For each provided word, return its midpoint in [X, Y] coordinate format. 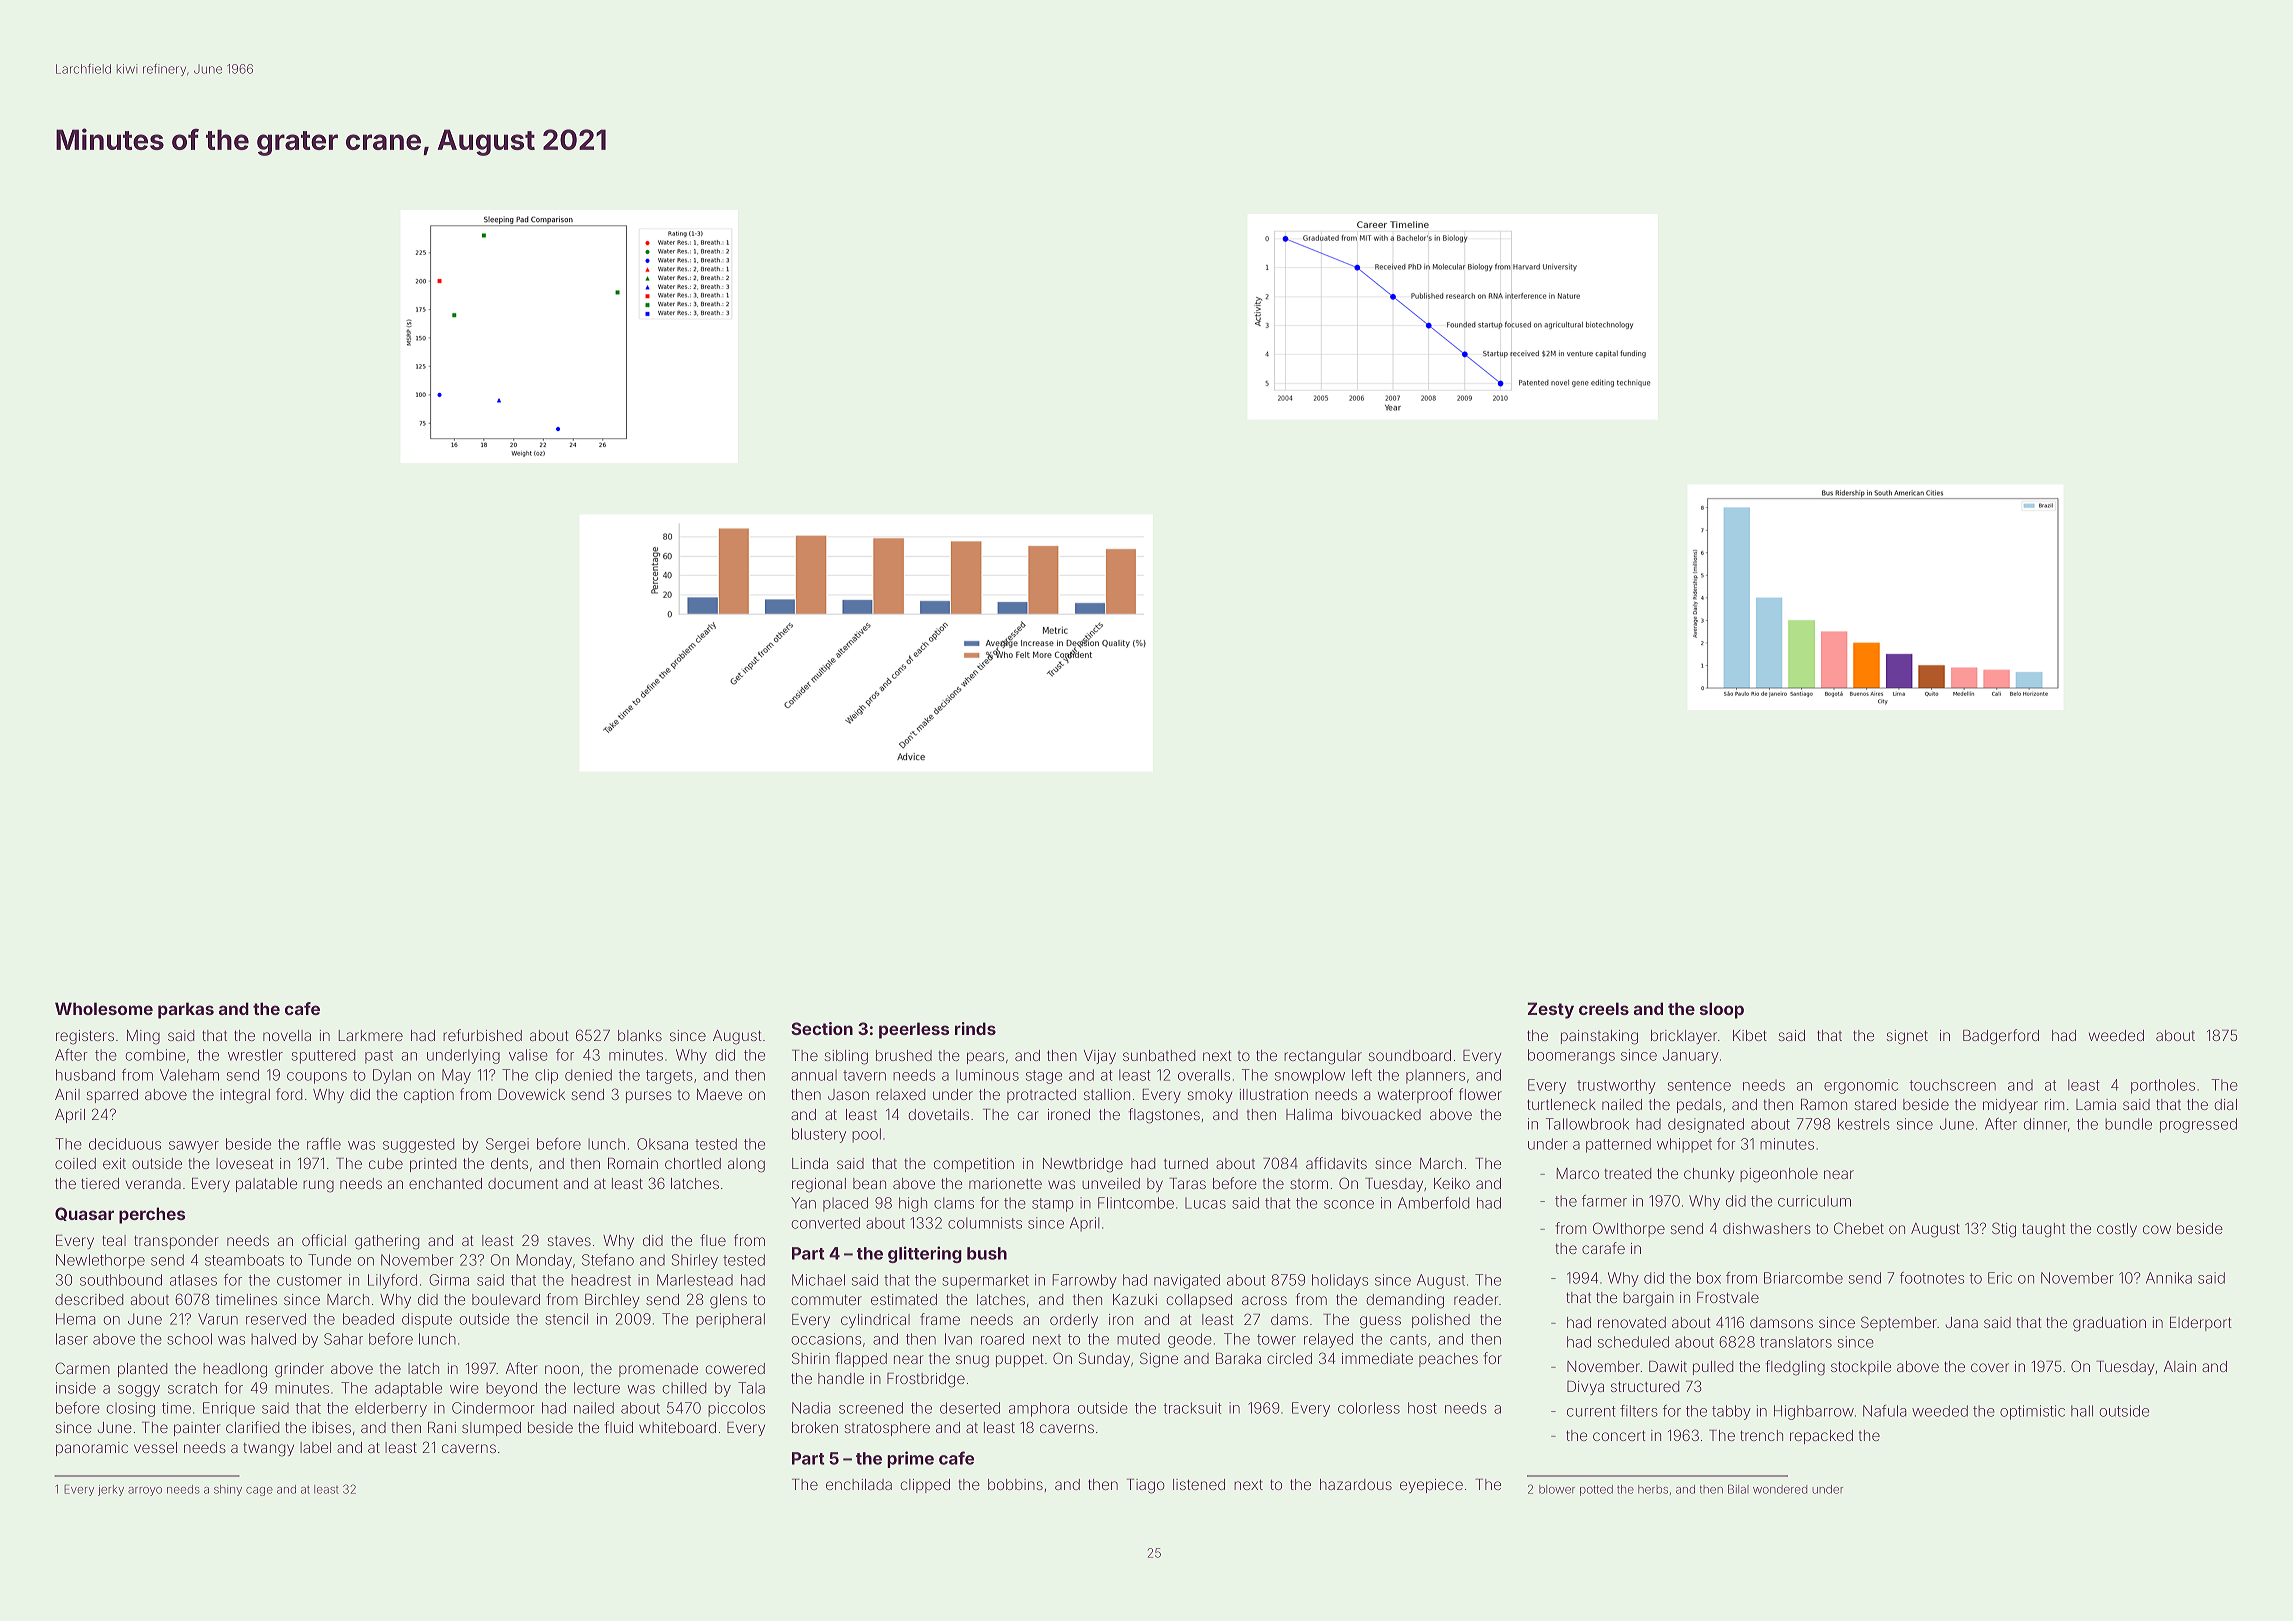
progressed [2198, 1125]
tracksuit [1192, 1408]
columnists [985, 1223]
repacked [1821, 1437]
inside [76, 1388]
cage [259, 1491]
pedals [1699, 1106]
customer [309, 1280]
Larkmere [371, 1035]
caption [429, 1096]
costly [2117, 1230]
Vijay [1100, 1057]
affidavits [1336, 1163]
